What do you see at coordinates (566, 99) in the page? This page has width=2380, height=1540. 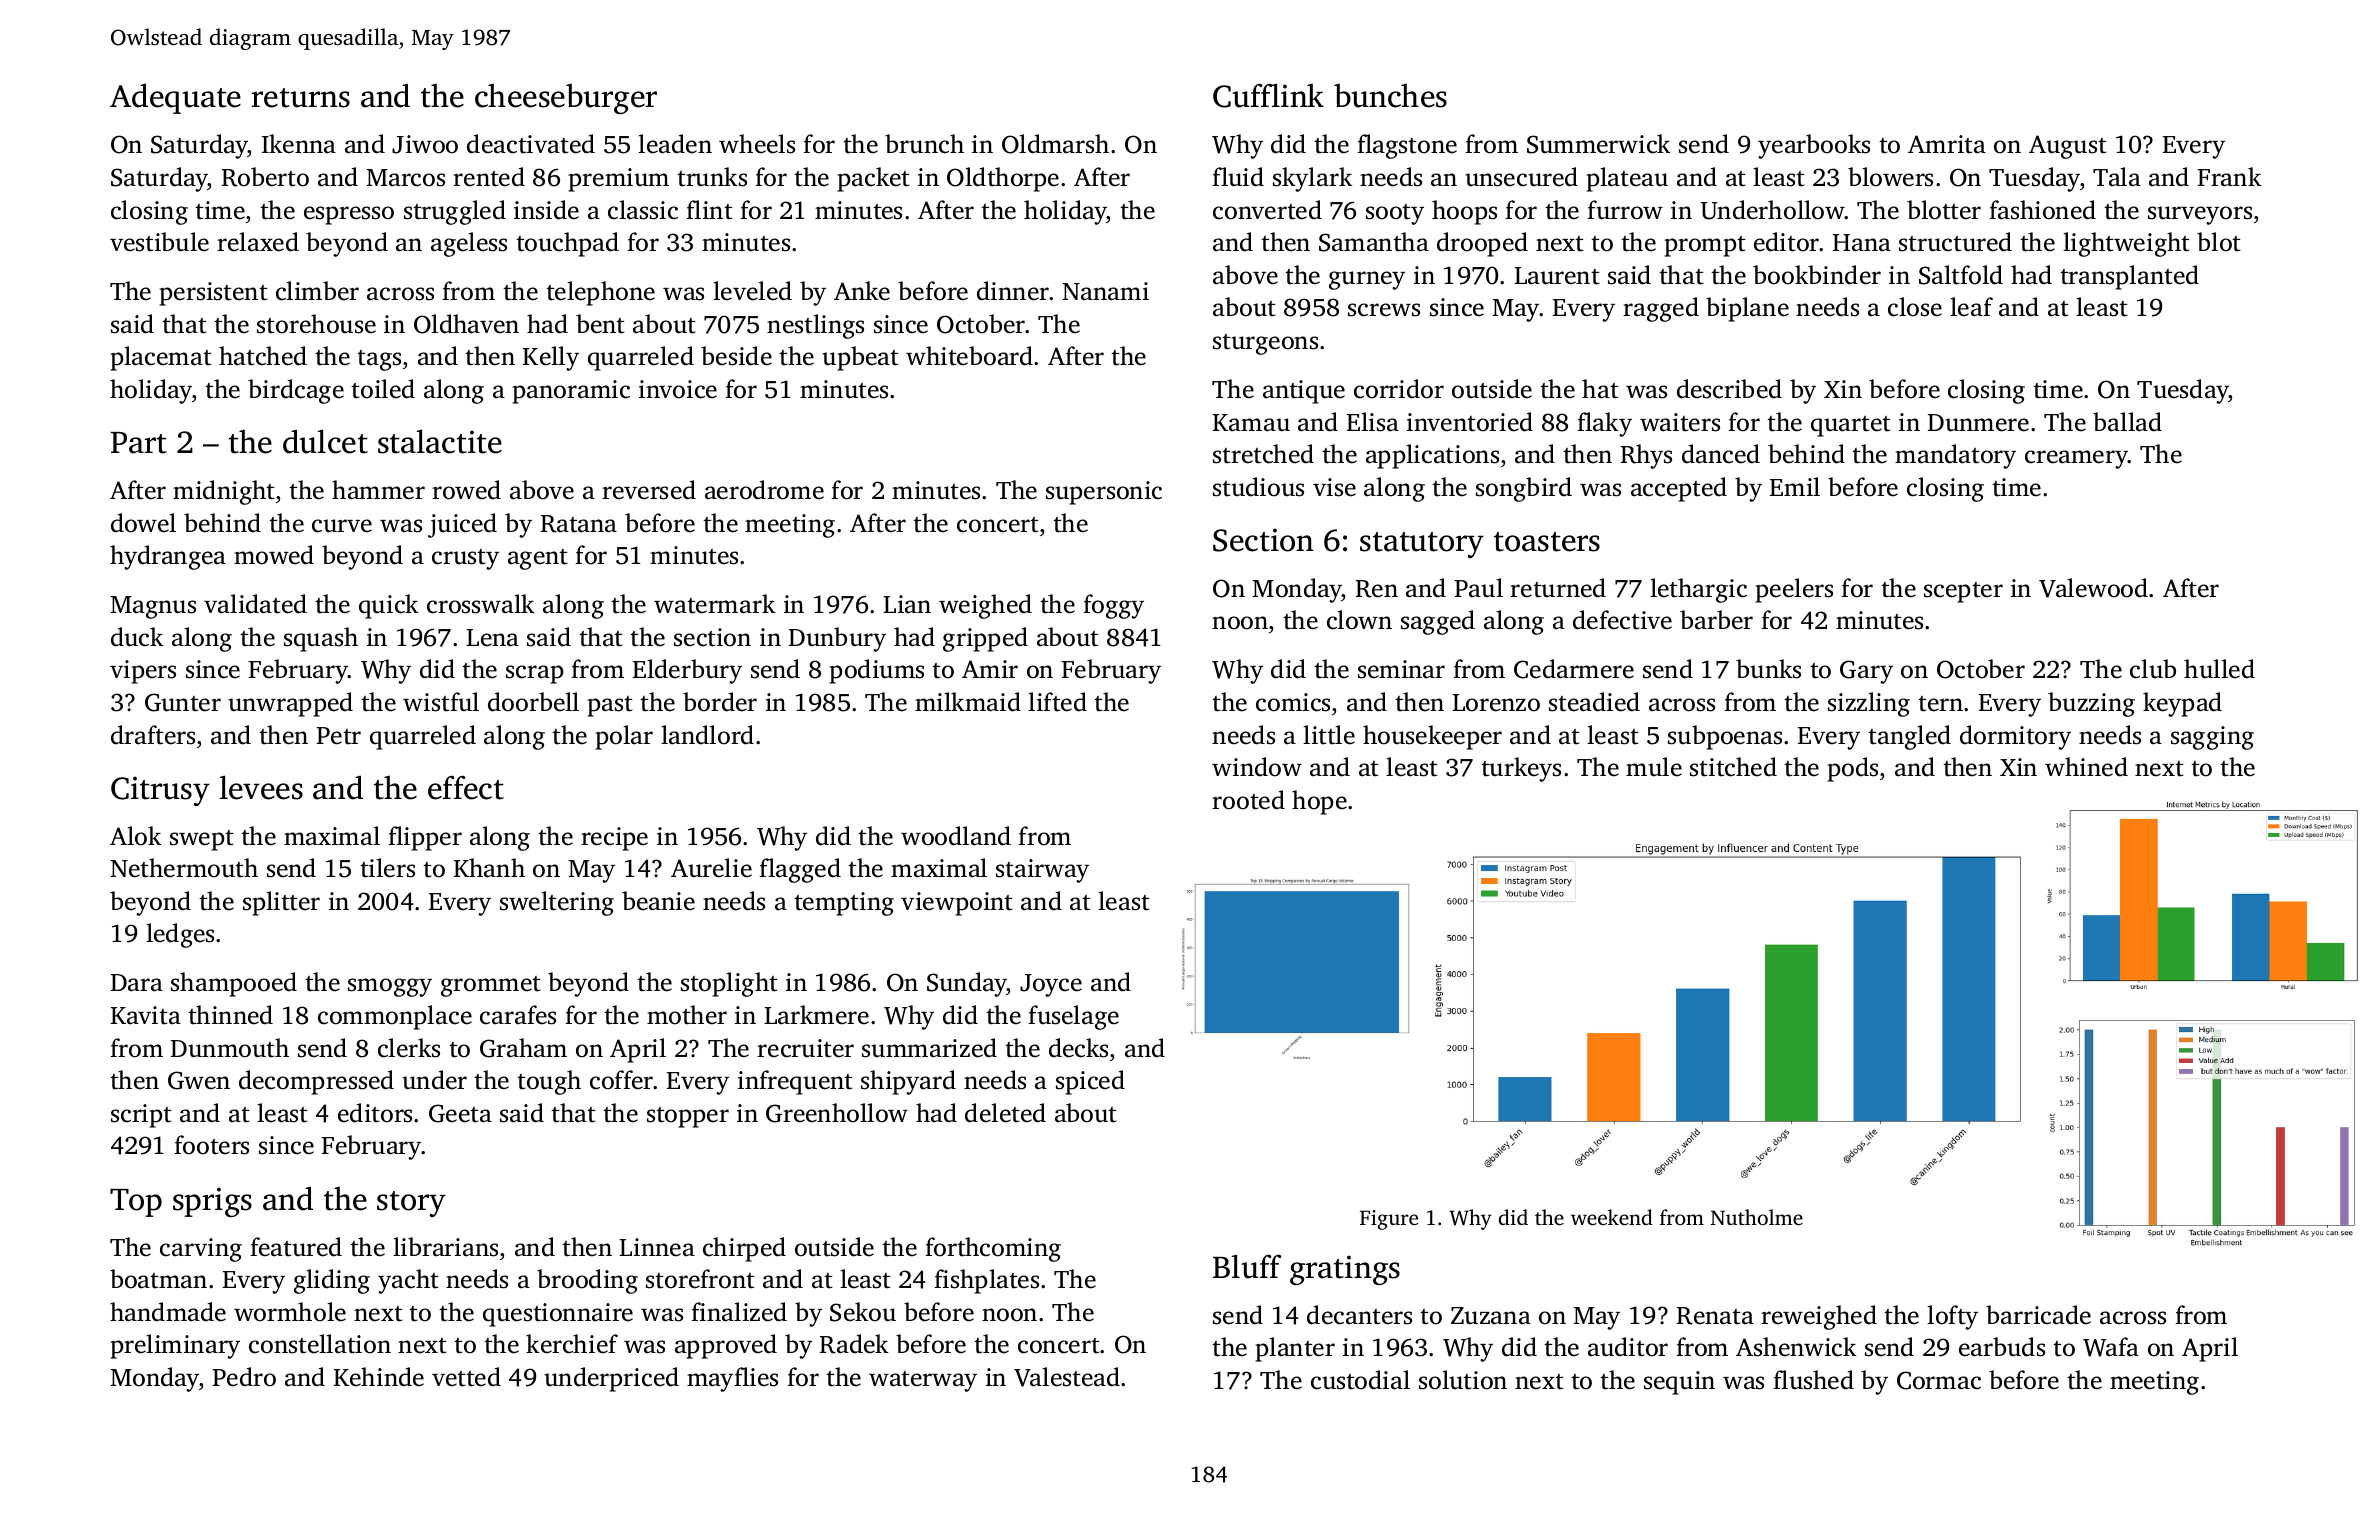 I see `cheeseburger` at bounding box center [566, 99].
